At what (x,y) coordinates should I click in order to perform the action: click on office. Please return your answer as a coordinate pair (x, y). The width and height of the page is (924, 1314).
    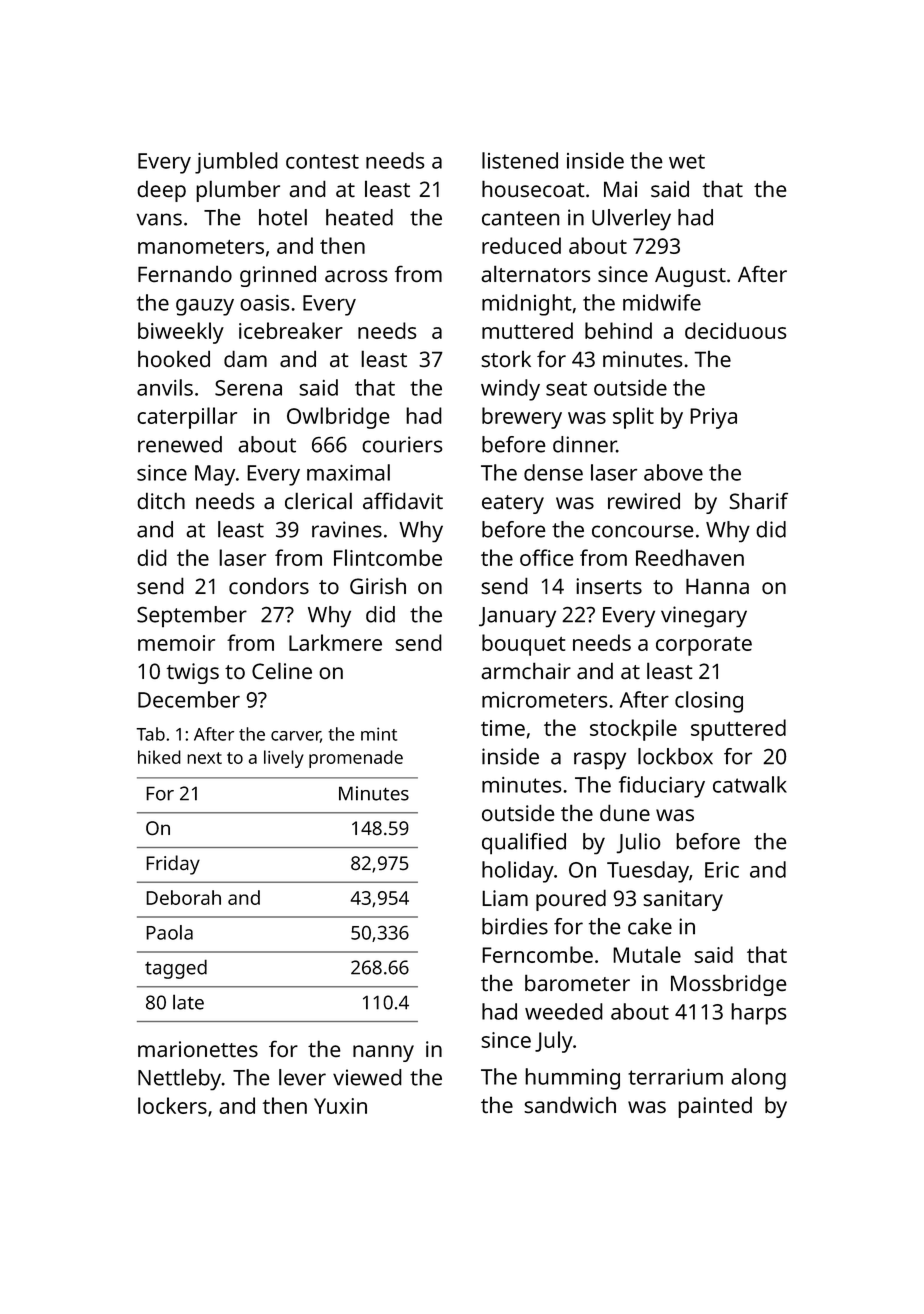
    Looking at the image, I should click on (547, 557).
